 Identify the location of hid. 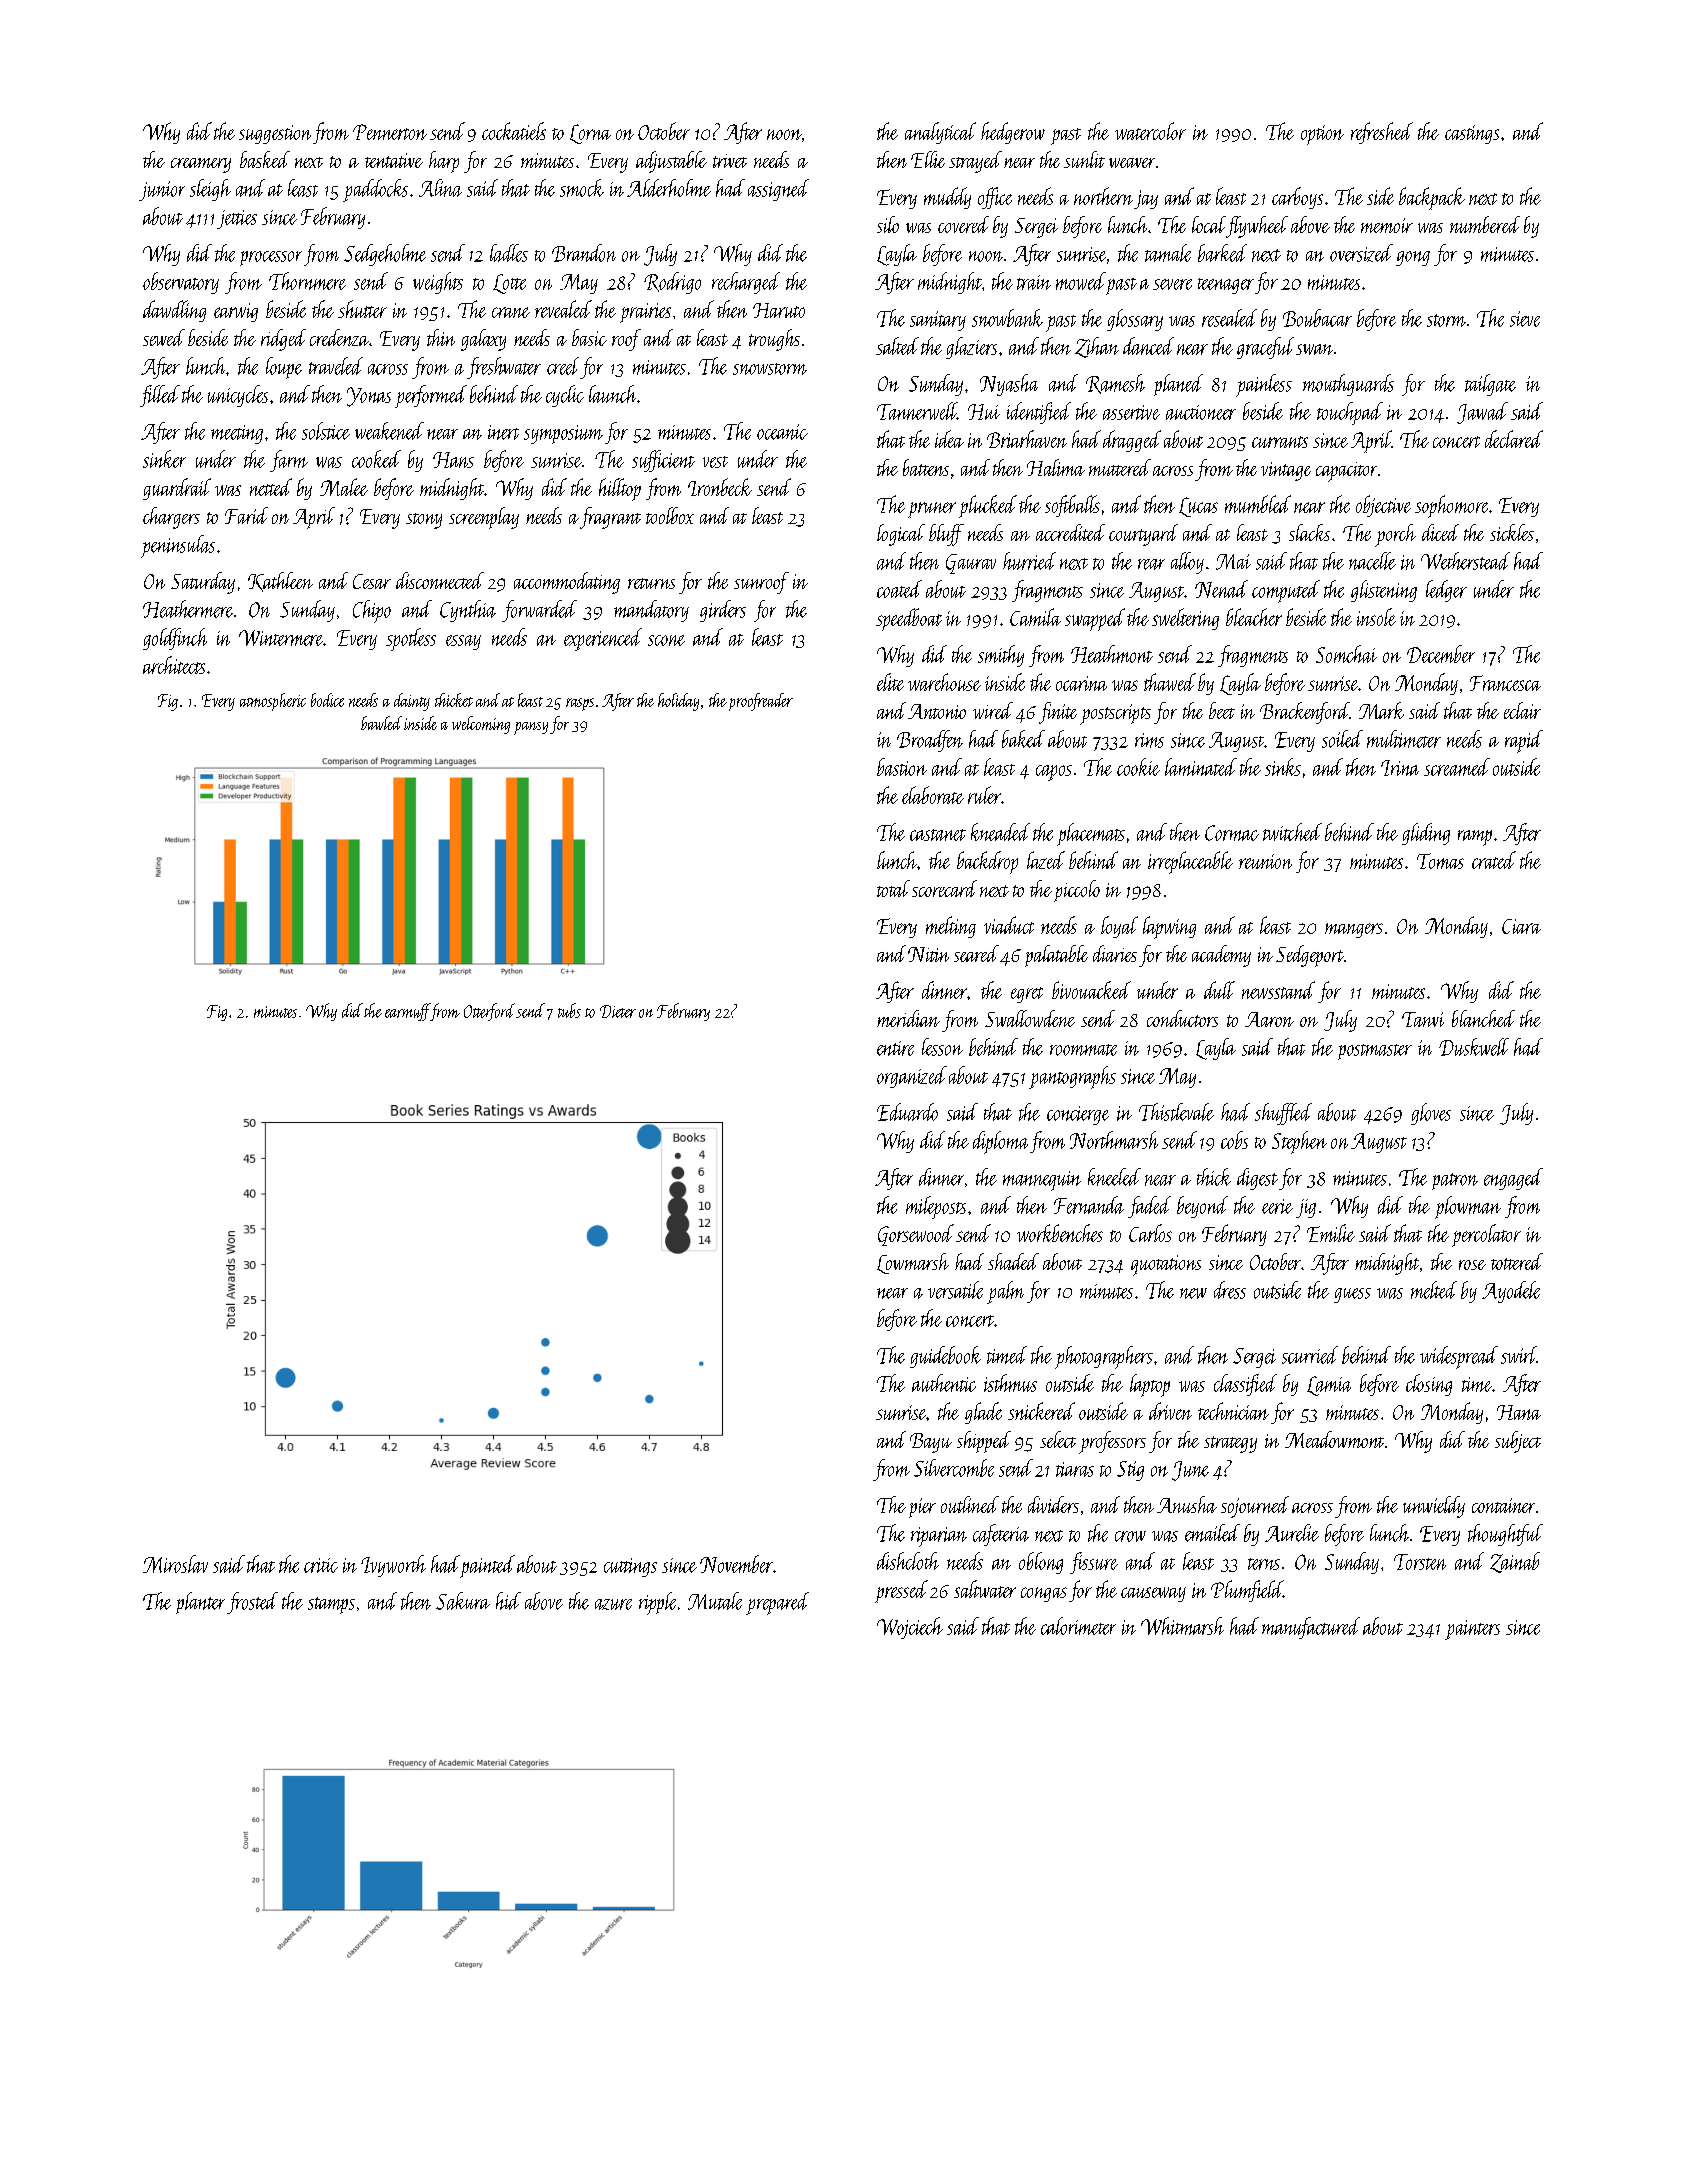
(508, 1601).
